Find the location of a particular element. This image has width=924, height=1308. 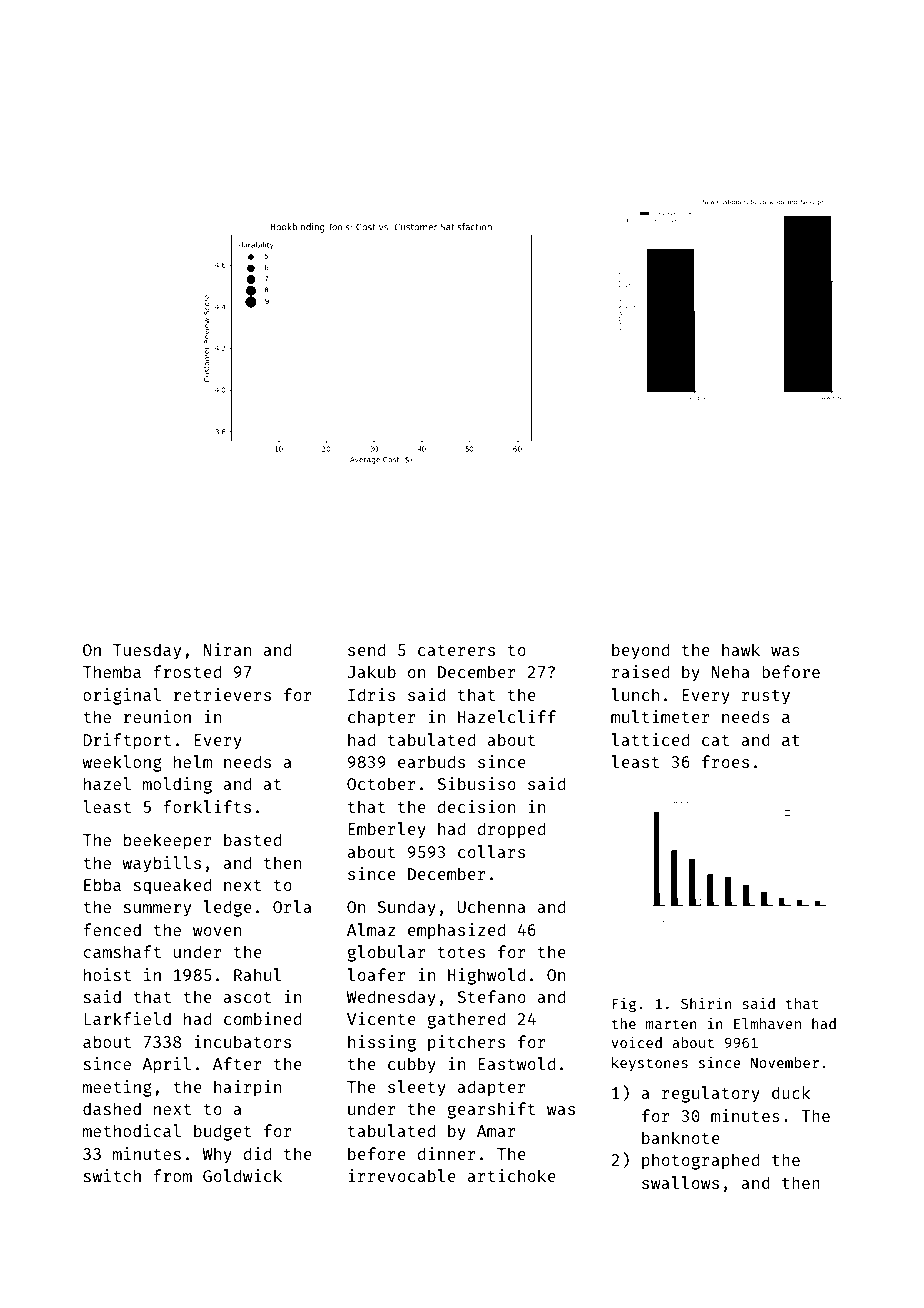

beekeeper is located at coordinates (168, 841).
